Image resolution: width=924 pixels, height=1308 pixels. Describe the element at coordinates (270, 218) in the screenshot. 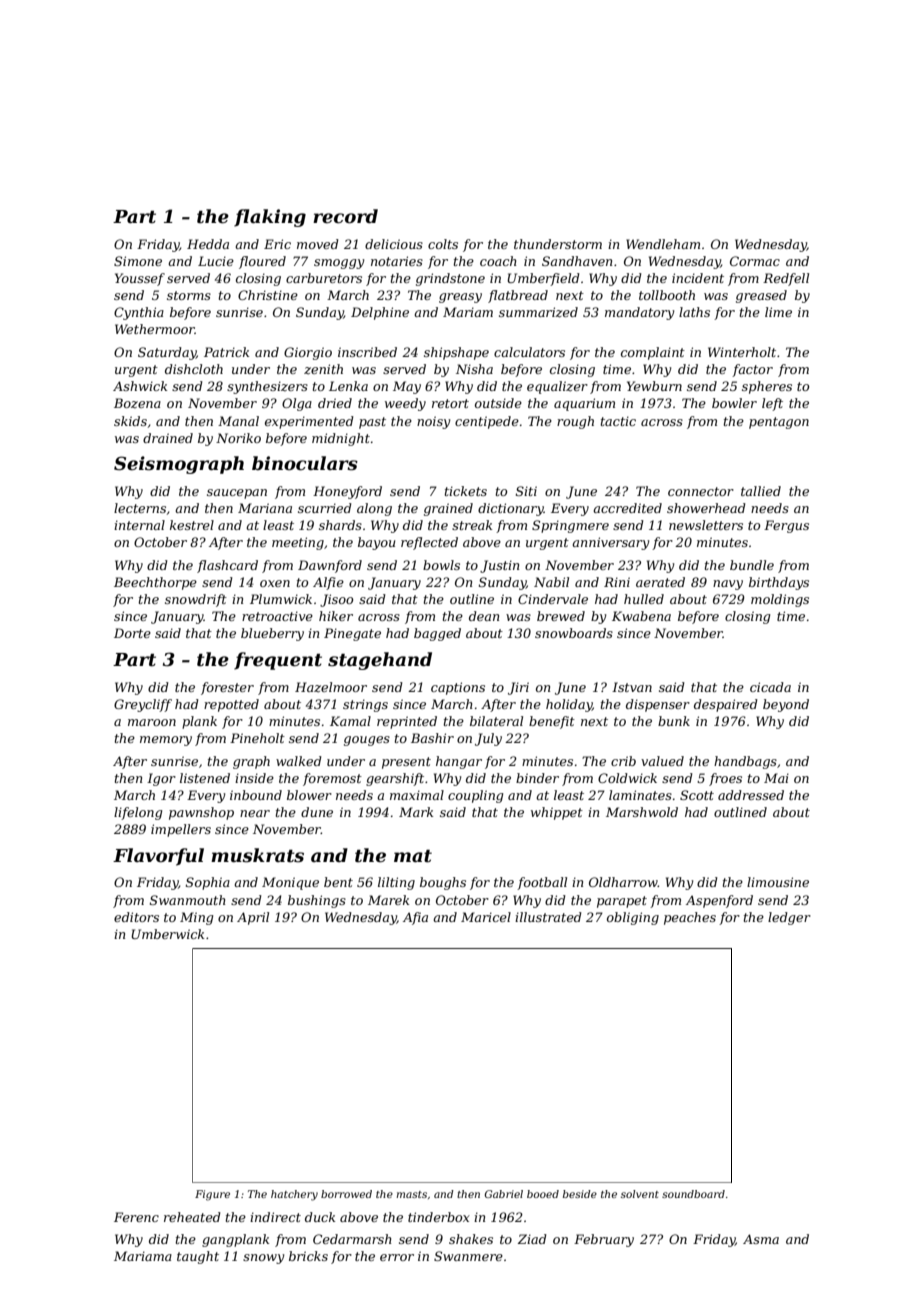

I see `flaking` at that location.
